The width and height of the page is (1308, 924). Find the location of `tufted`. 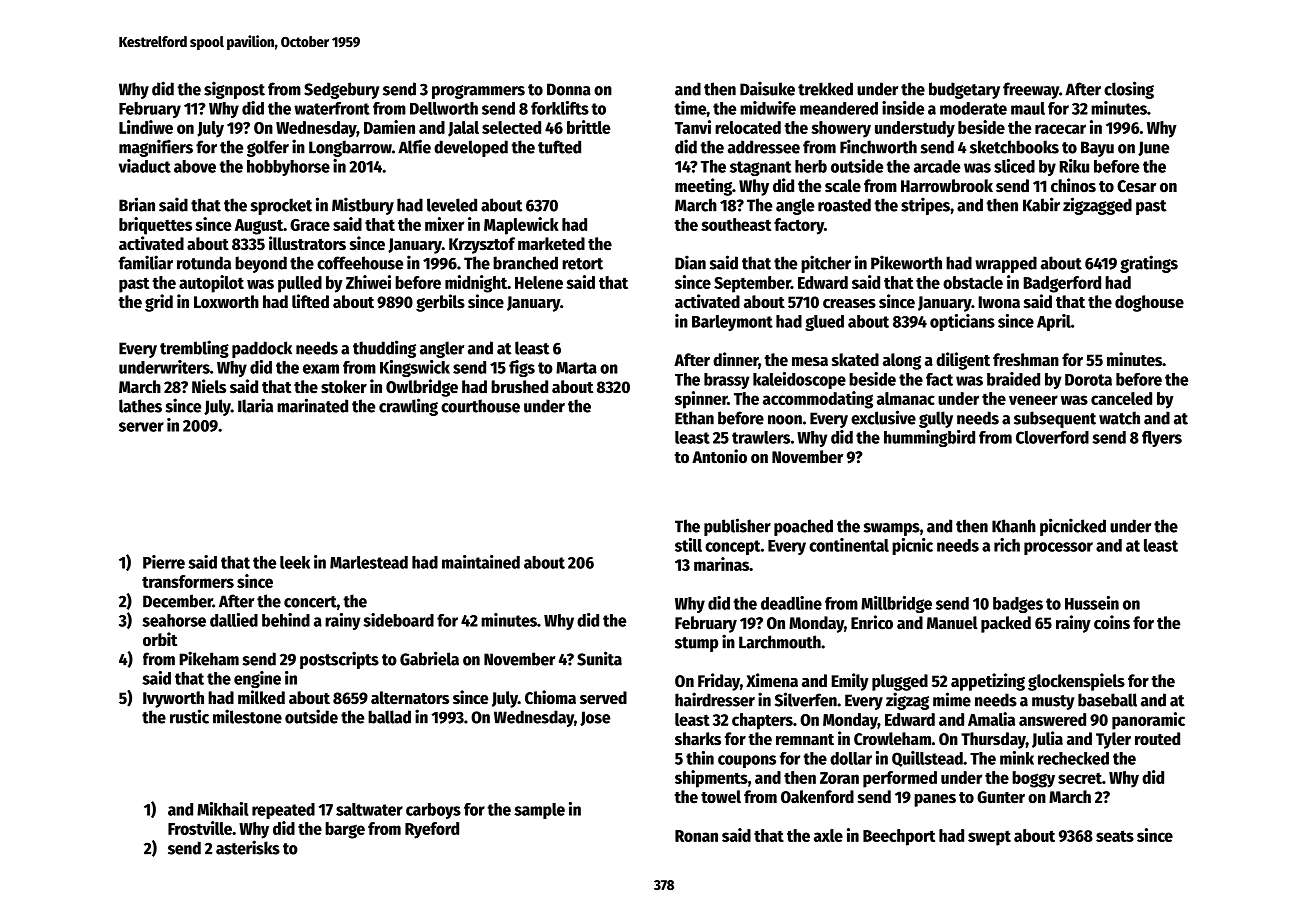

tufted is located at coordinates (559, 147).
